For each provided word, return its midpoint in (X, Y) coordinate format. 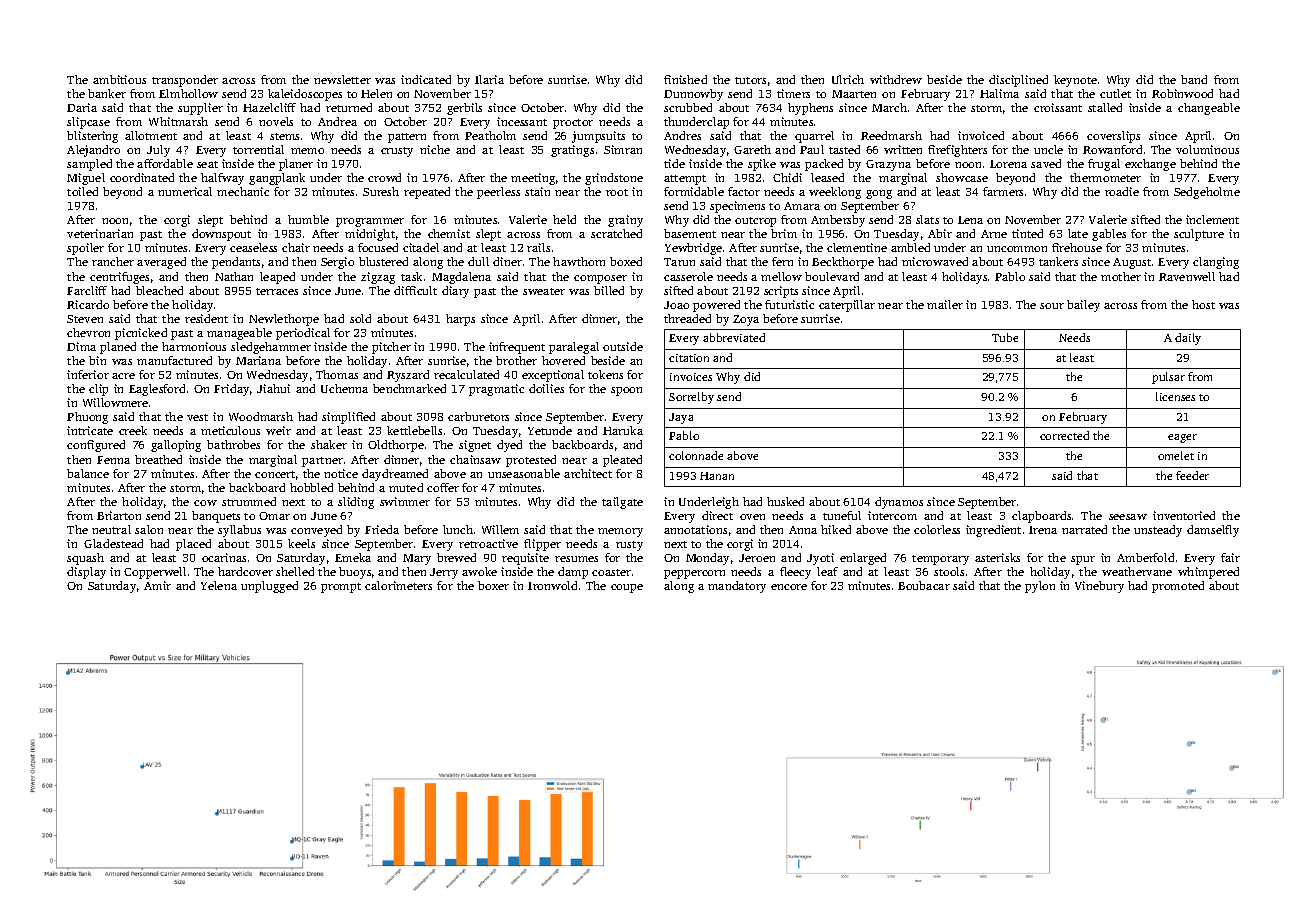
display (86, 573)
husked (785, 501)
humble (308, 219)
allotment (151, 135)
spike (762, 165)
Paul (812, 149)
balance (88, 473)
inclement (1212, 219)
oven (752, 517)
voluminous (1207, 149)
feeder (1192, 475)
